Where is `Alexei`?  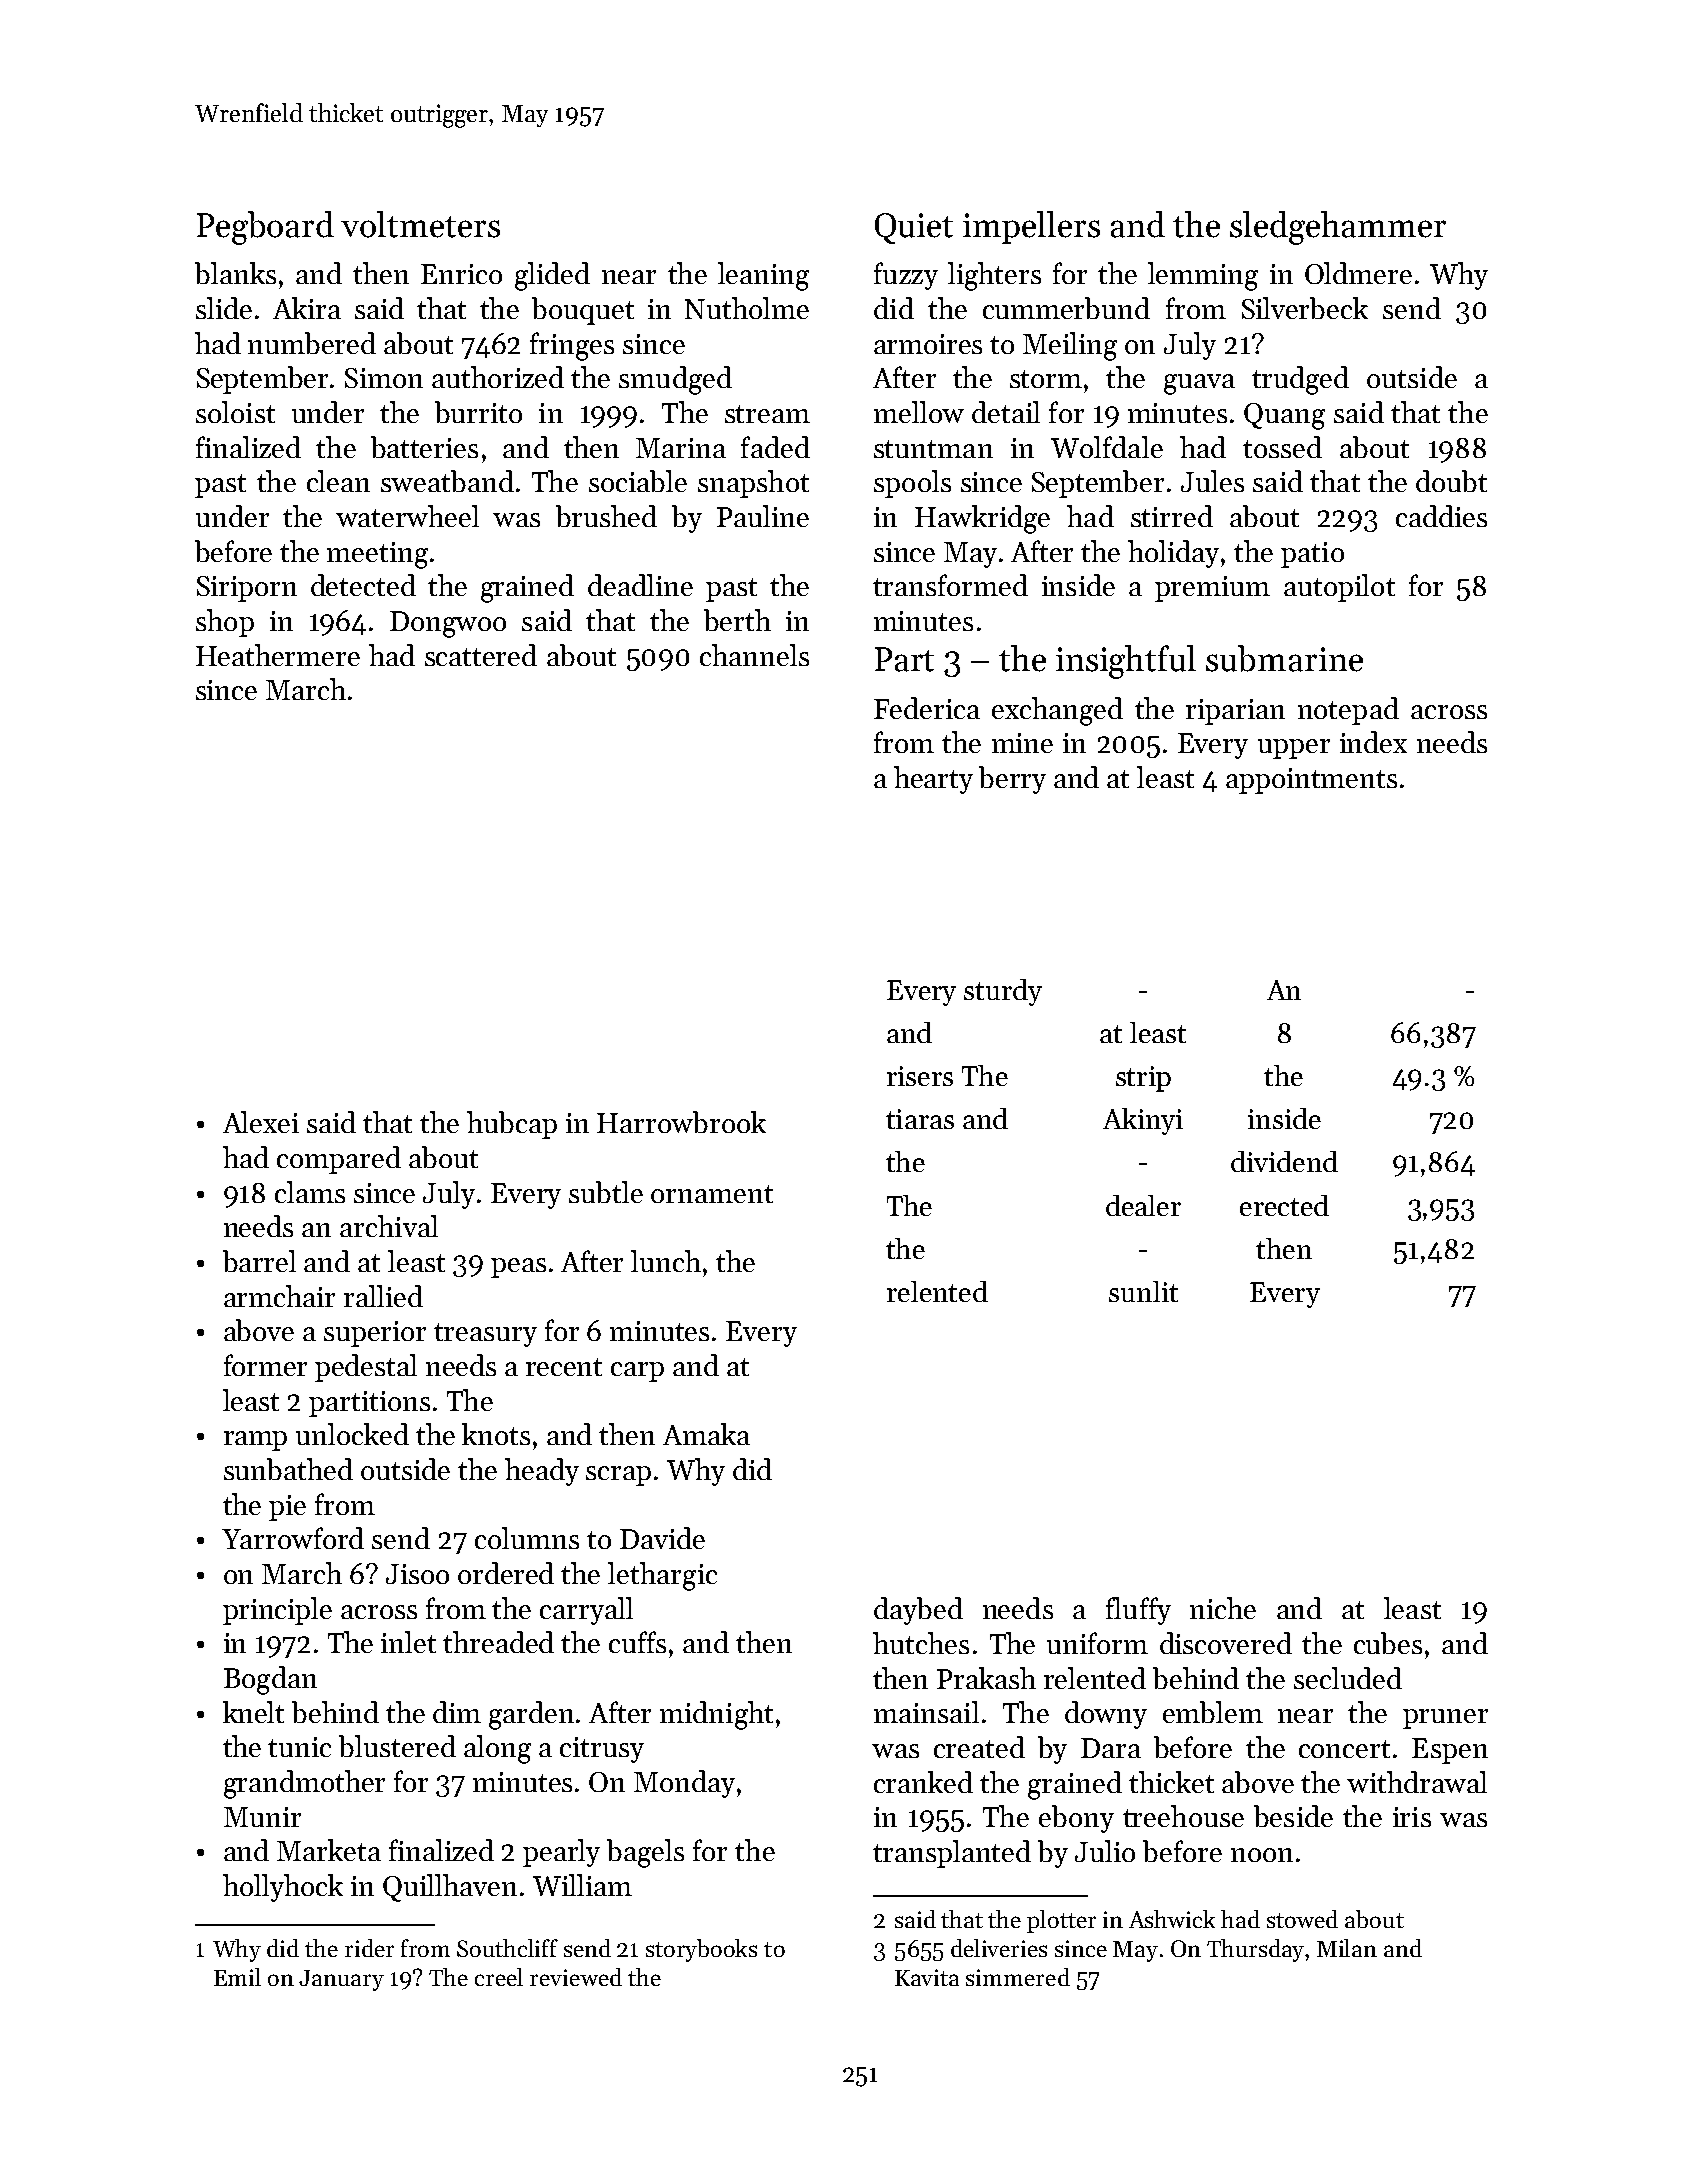 Alexei is located at coordinates (261, 1122).
